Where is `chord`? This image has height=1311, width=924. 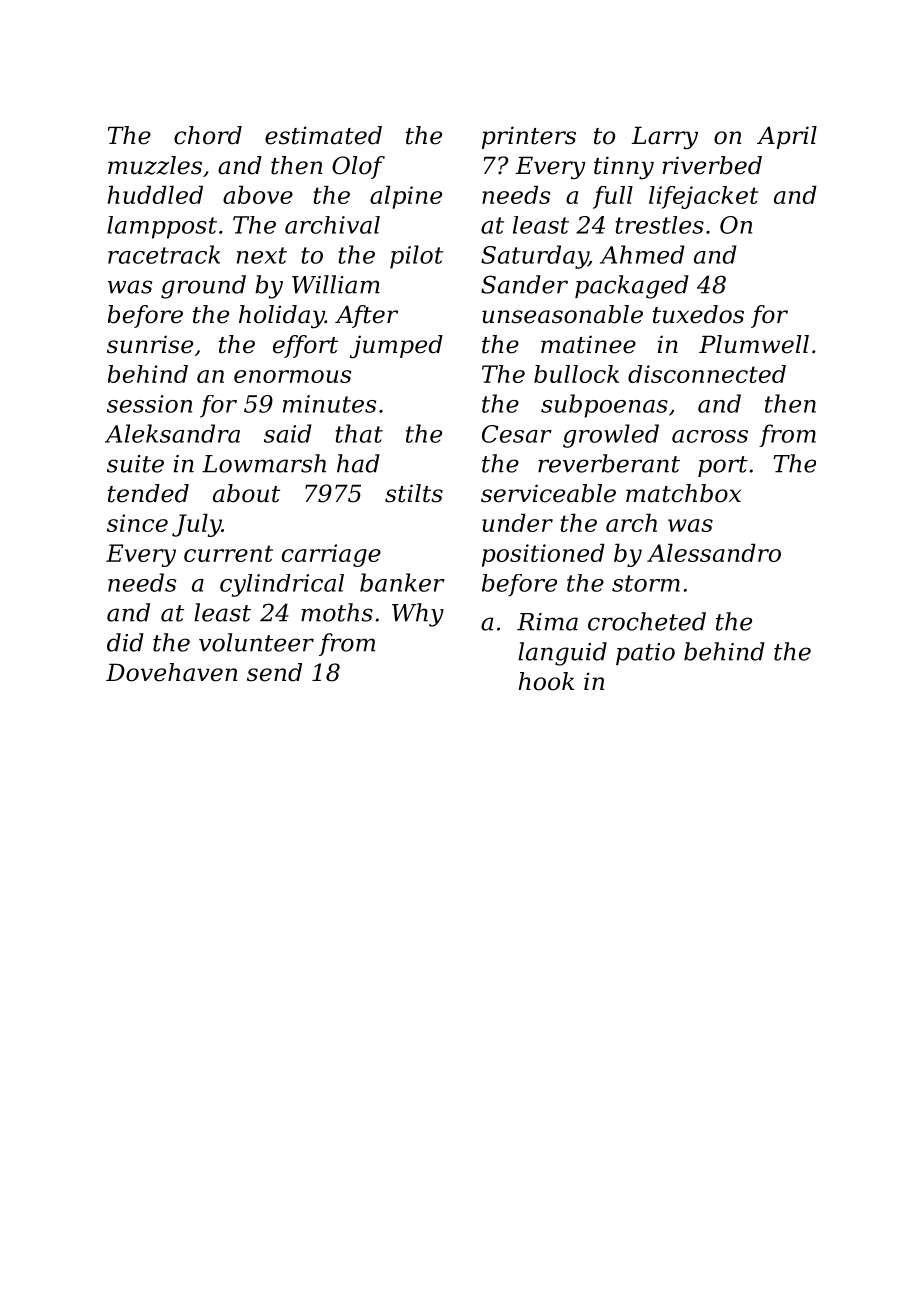
chord is located at coordinates (208, 135).
